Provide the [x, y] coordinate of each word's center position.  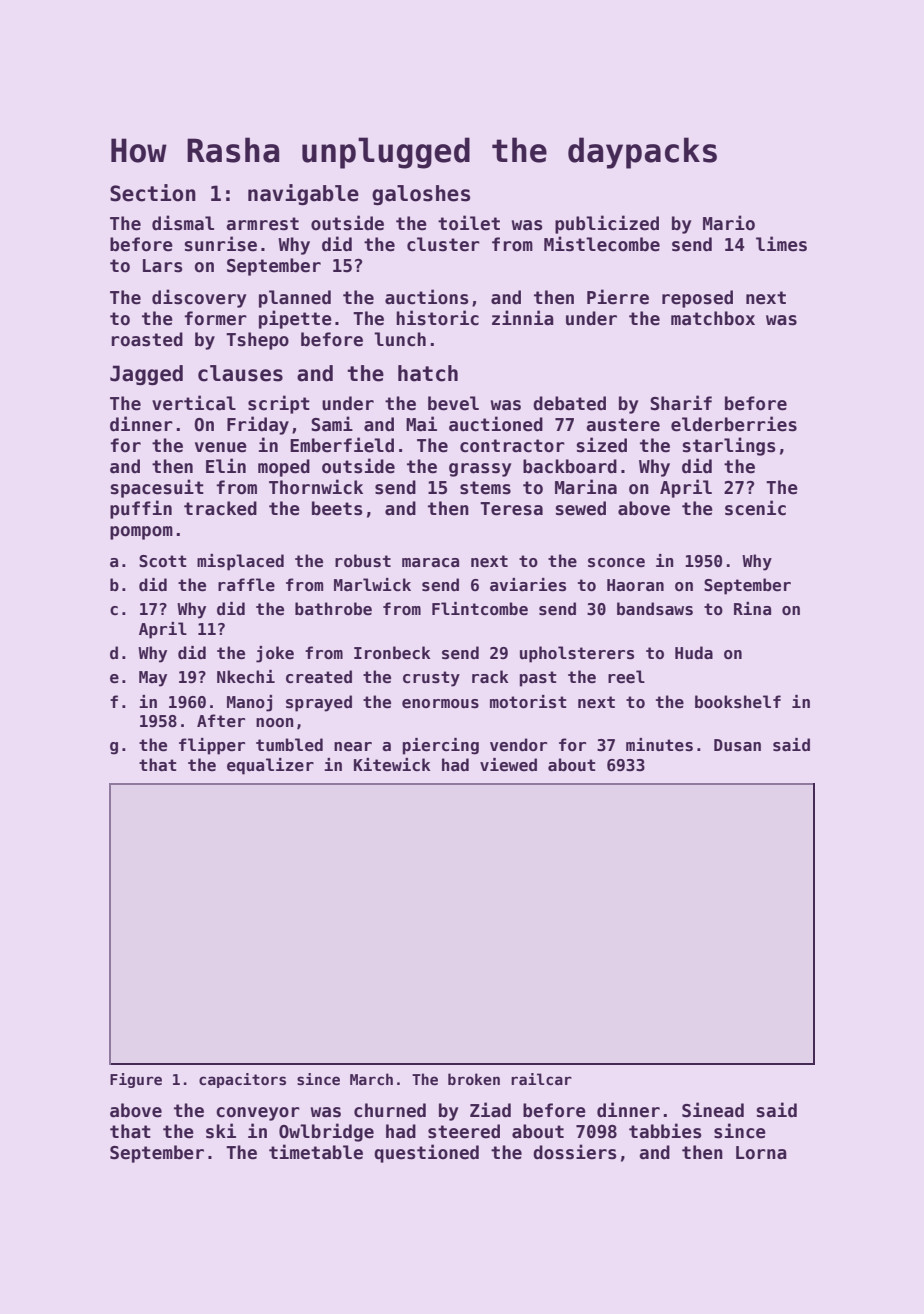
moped [284, 468]
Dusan [737, 745]
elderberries [734, 424]
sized [602, 445]
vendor [518, 745]
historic [437, 318]
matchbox [713, 318]
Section [153, 193]
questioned [426, 1153]
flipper [212, 746]
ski [221, 1131]
